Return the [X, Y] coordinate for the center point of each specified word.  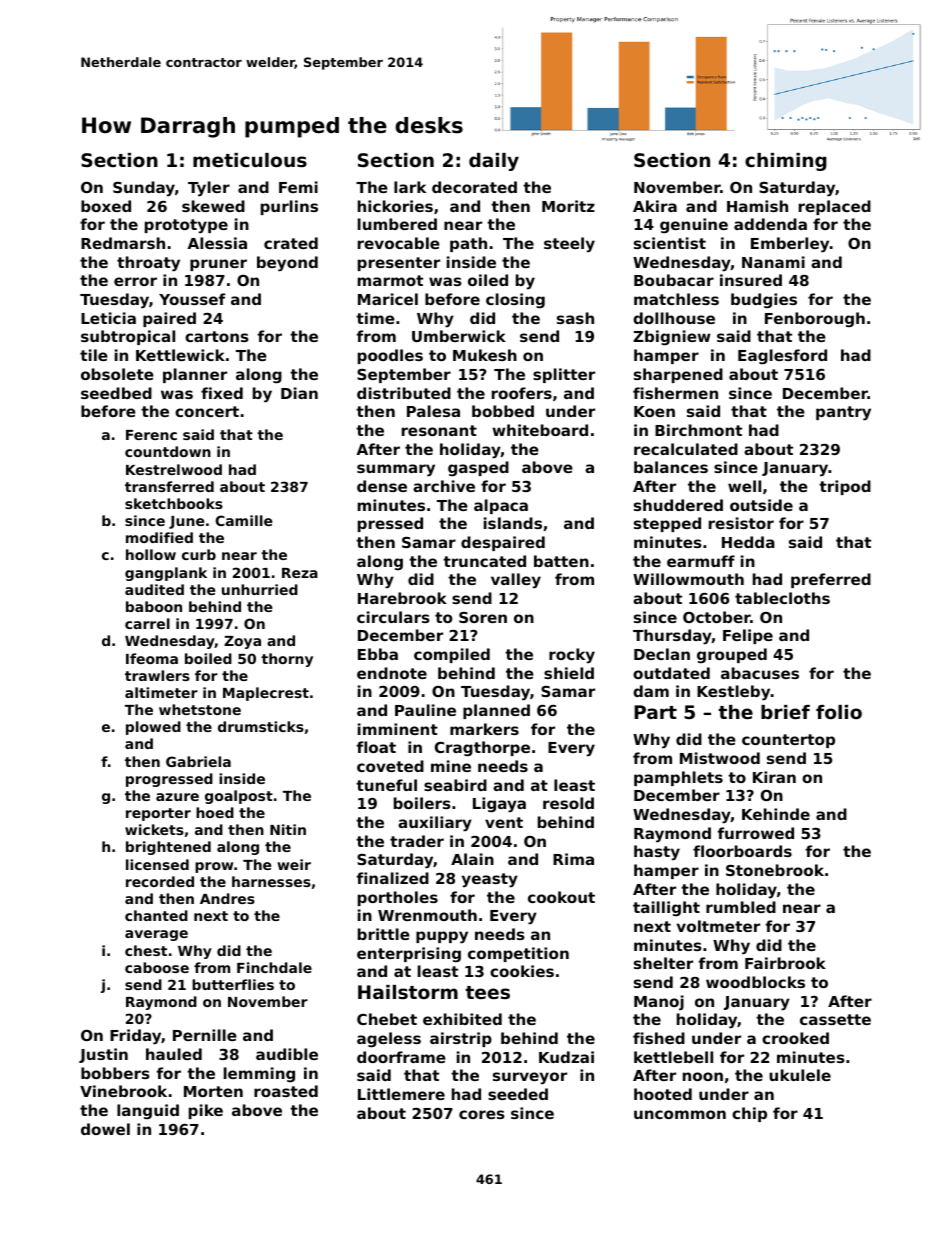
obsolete [117, 374]
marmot [390, 280]
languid [148, 1111]
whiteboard [540, 430]
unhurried [260, 589]
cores [482, 1114]
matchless [676, 299]
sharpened [678, 375]
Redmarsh [123, 243]
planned [496, 711]
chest [146, 950]
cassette [835, 1019]
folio [839, 712]
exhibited [462, 1019]
